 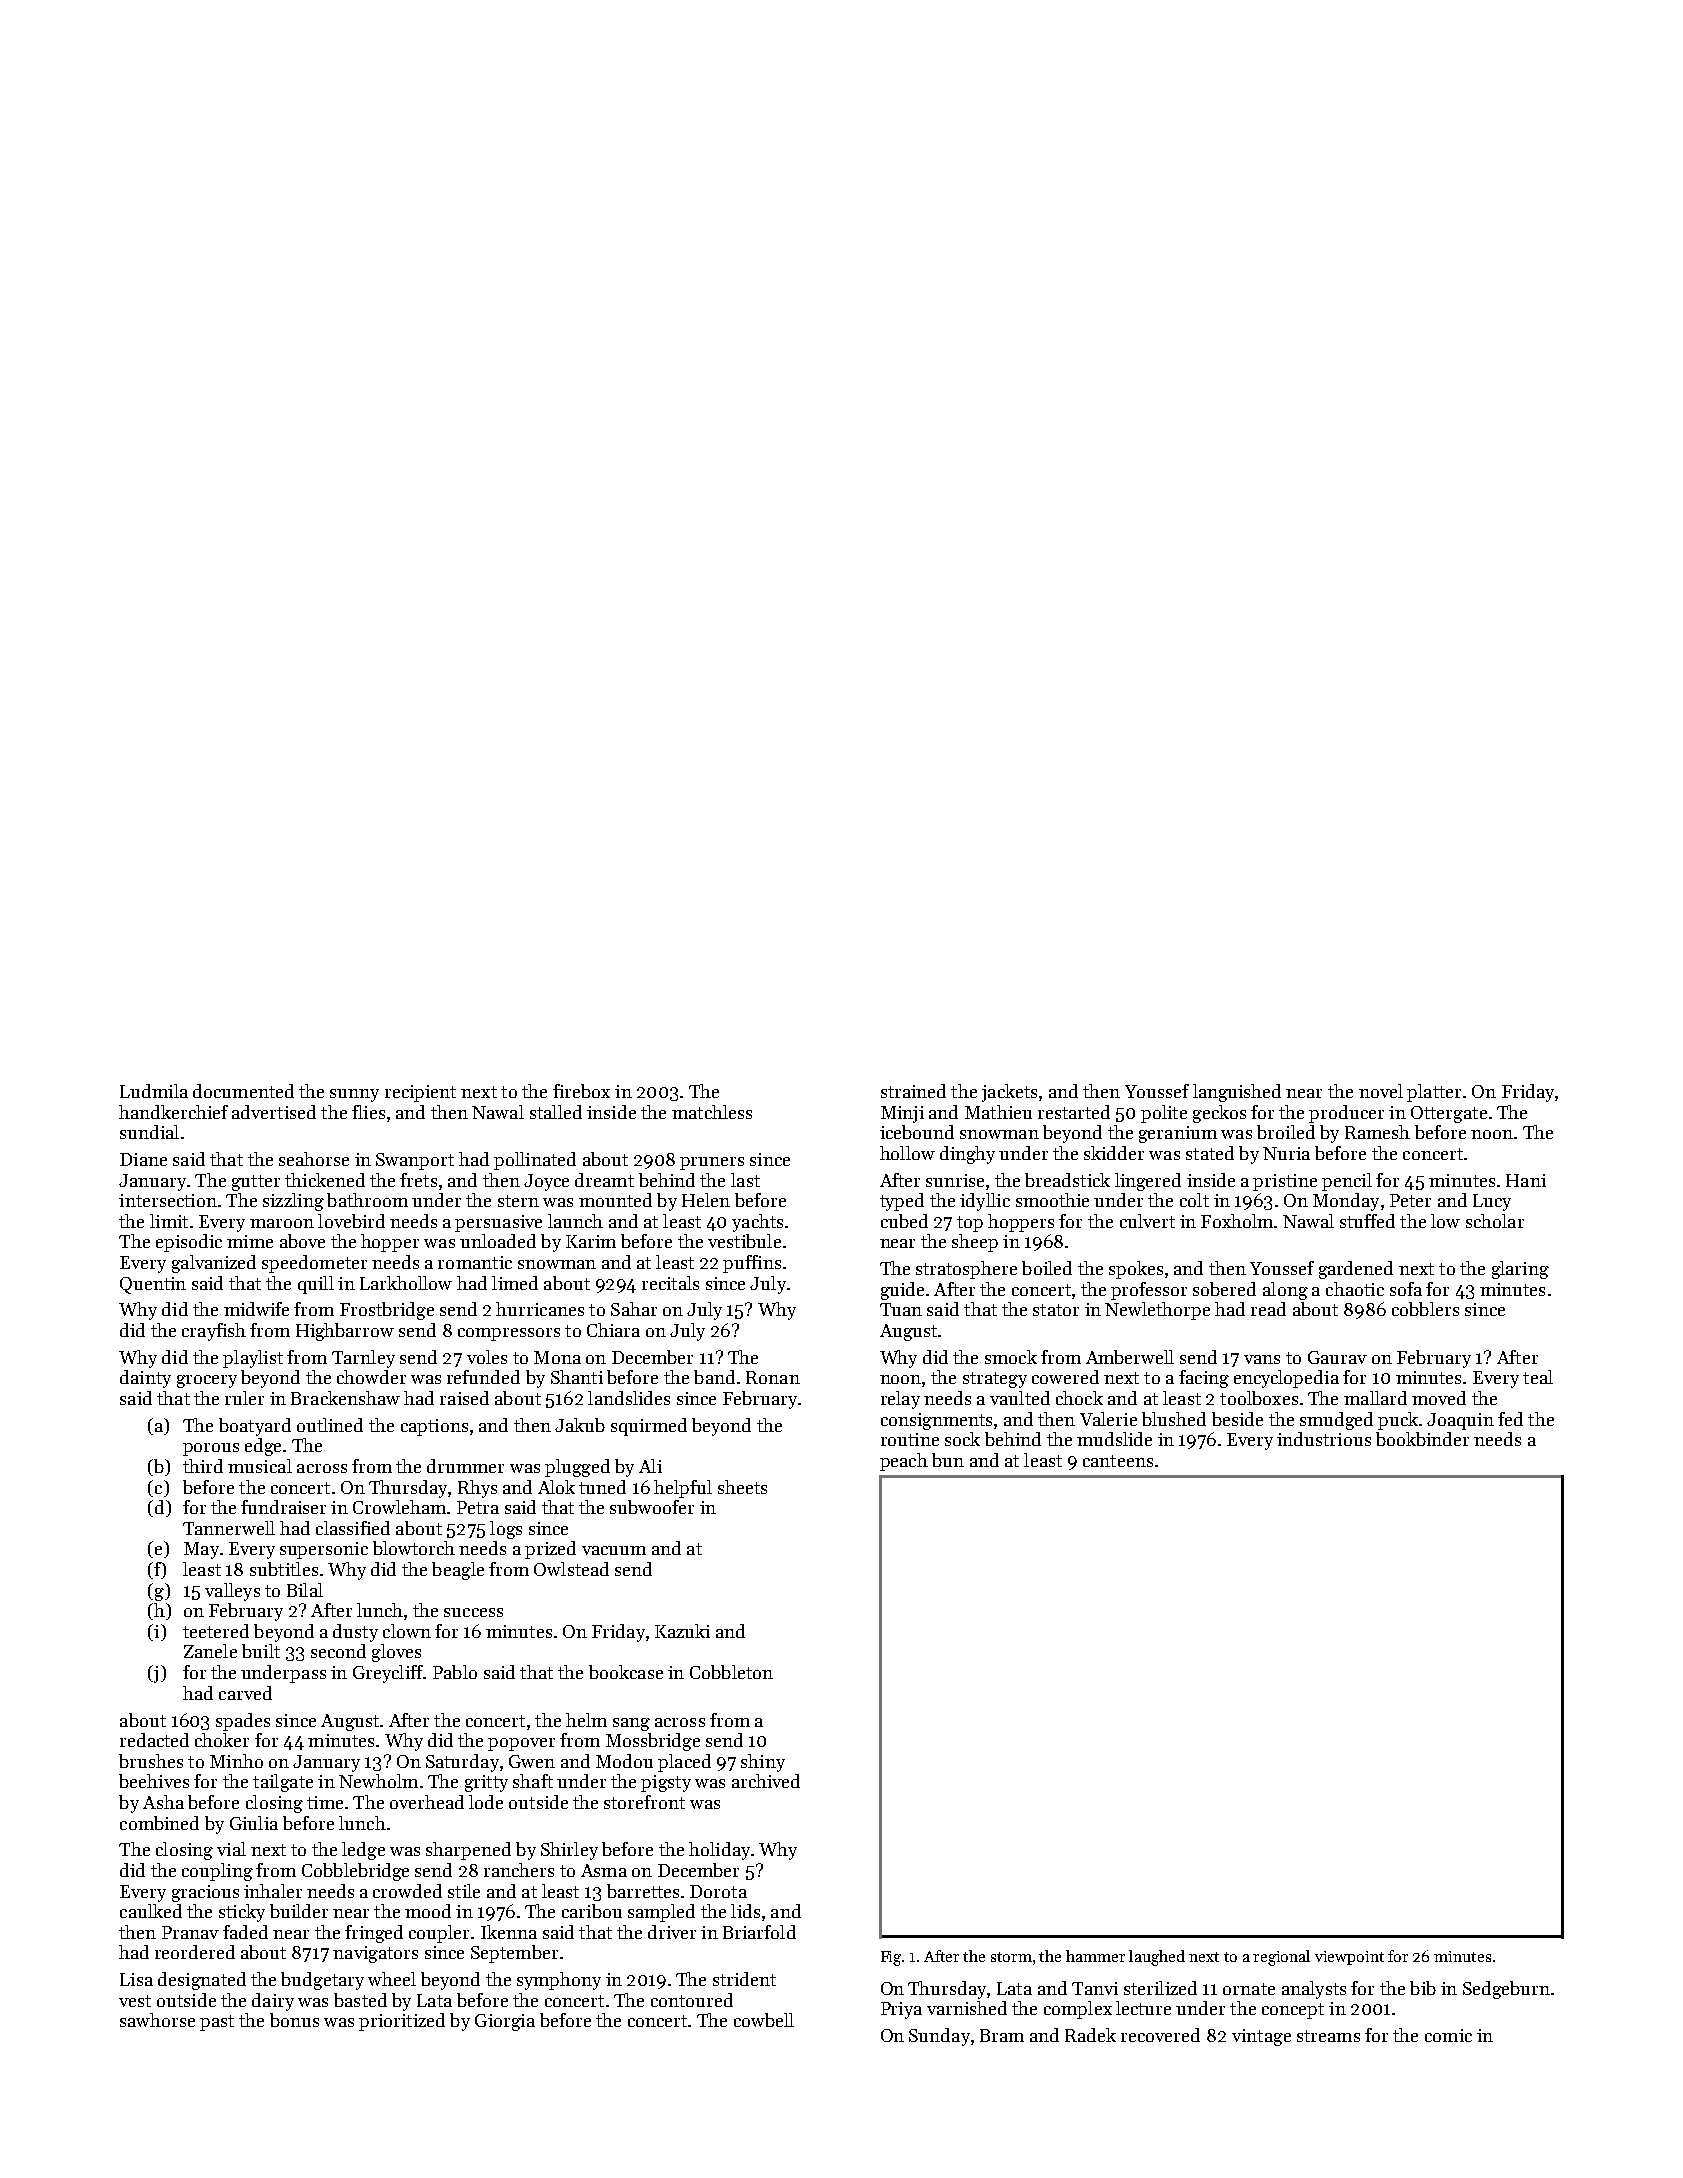 What do you see at coordinates (1118, 1461) in the screenshot?
I see `canteens` at bounding box center [1118, 1461].
